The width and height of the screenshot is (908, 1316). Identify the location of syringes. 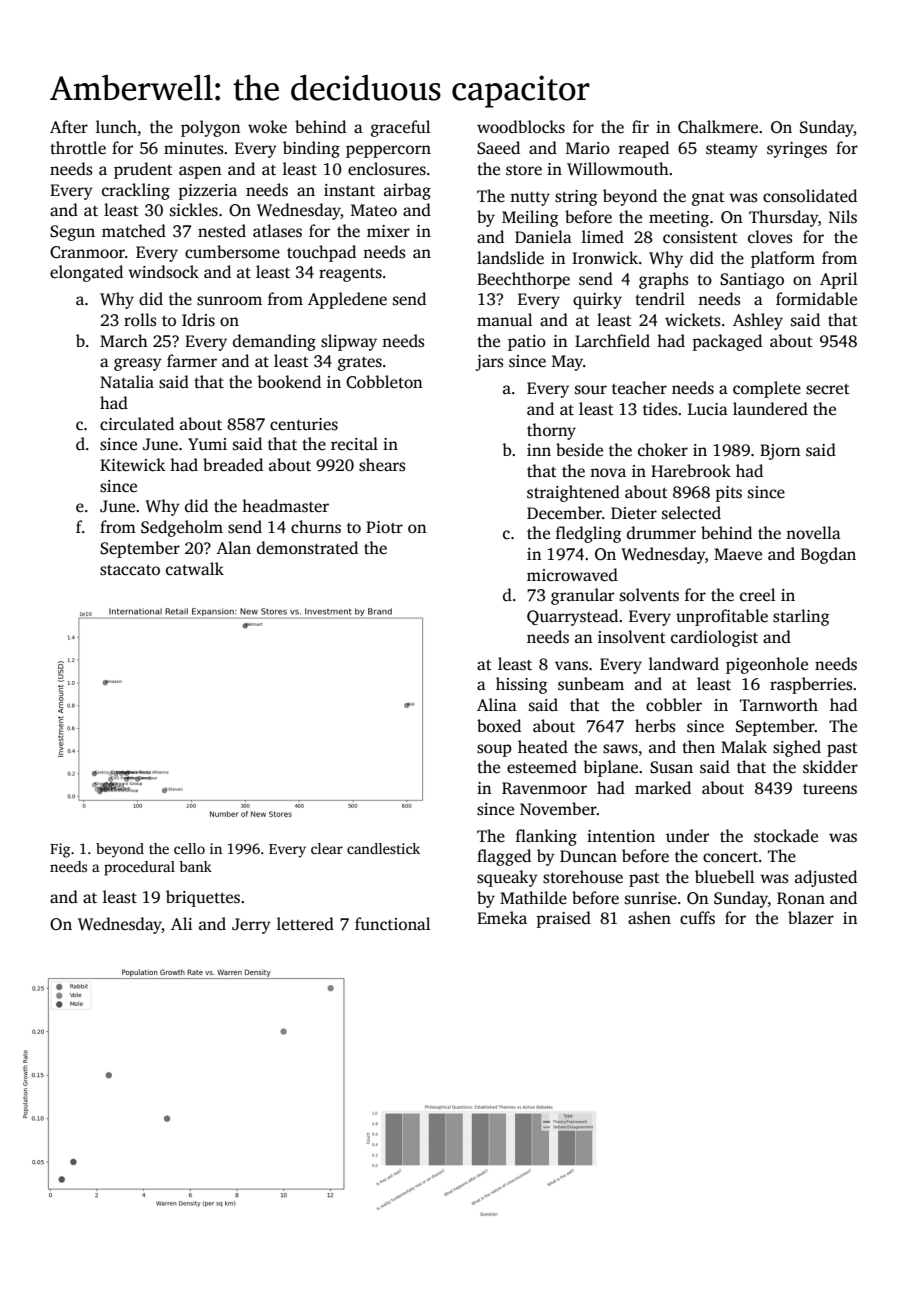
(797, 150).
